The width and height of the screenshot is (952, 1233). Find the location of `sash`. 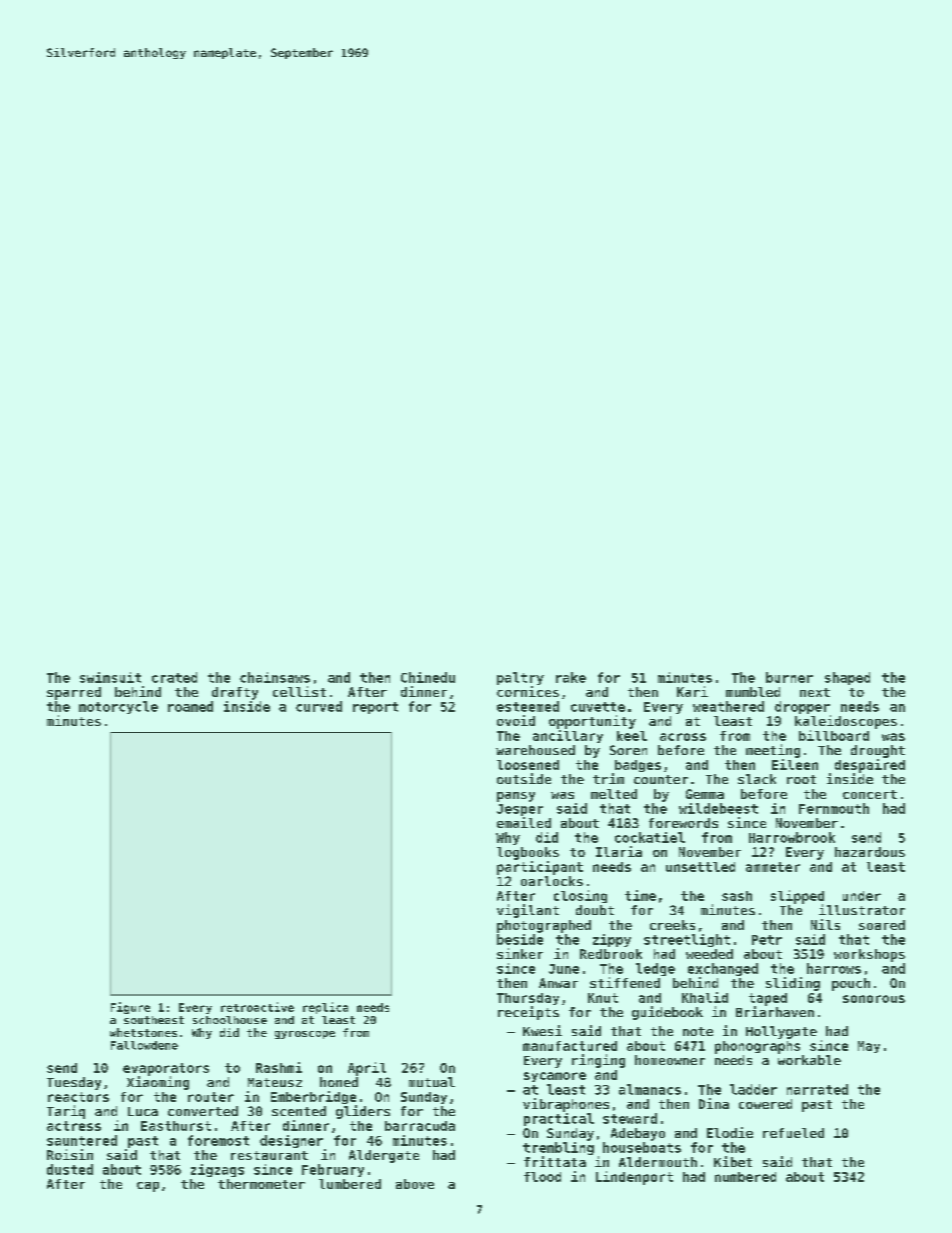

sash is located at coordinates (737, 896).
